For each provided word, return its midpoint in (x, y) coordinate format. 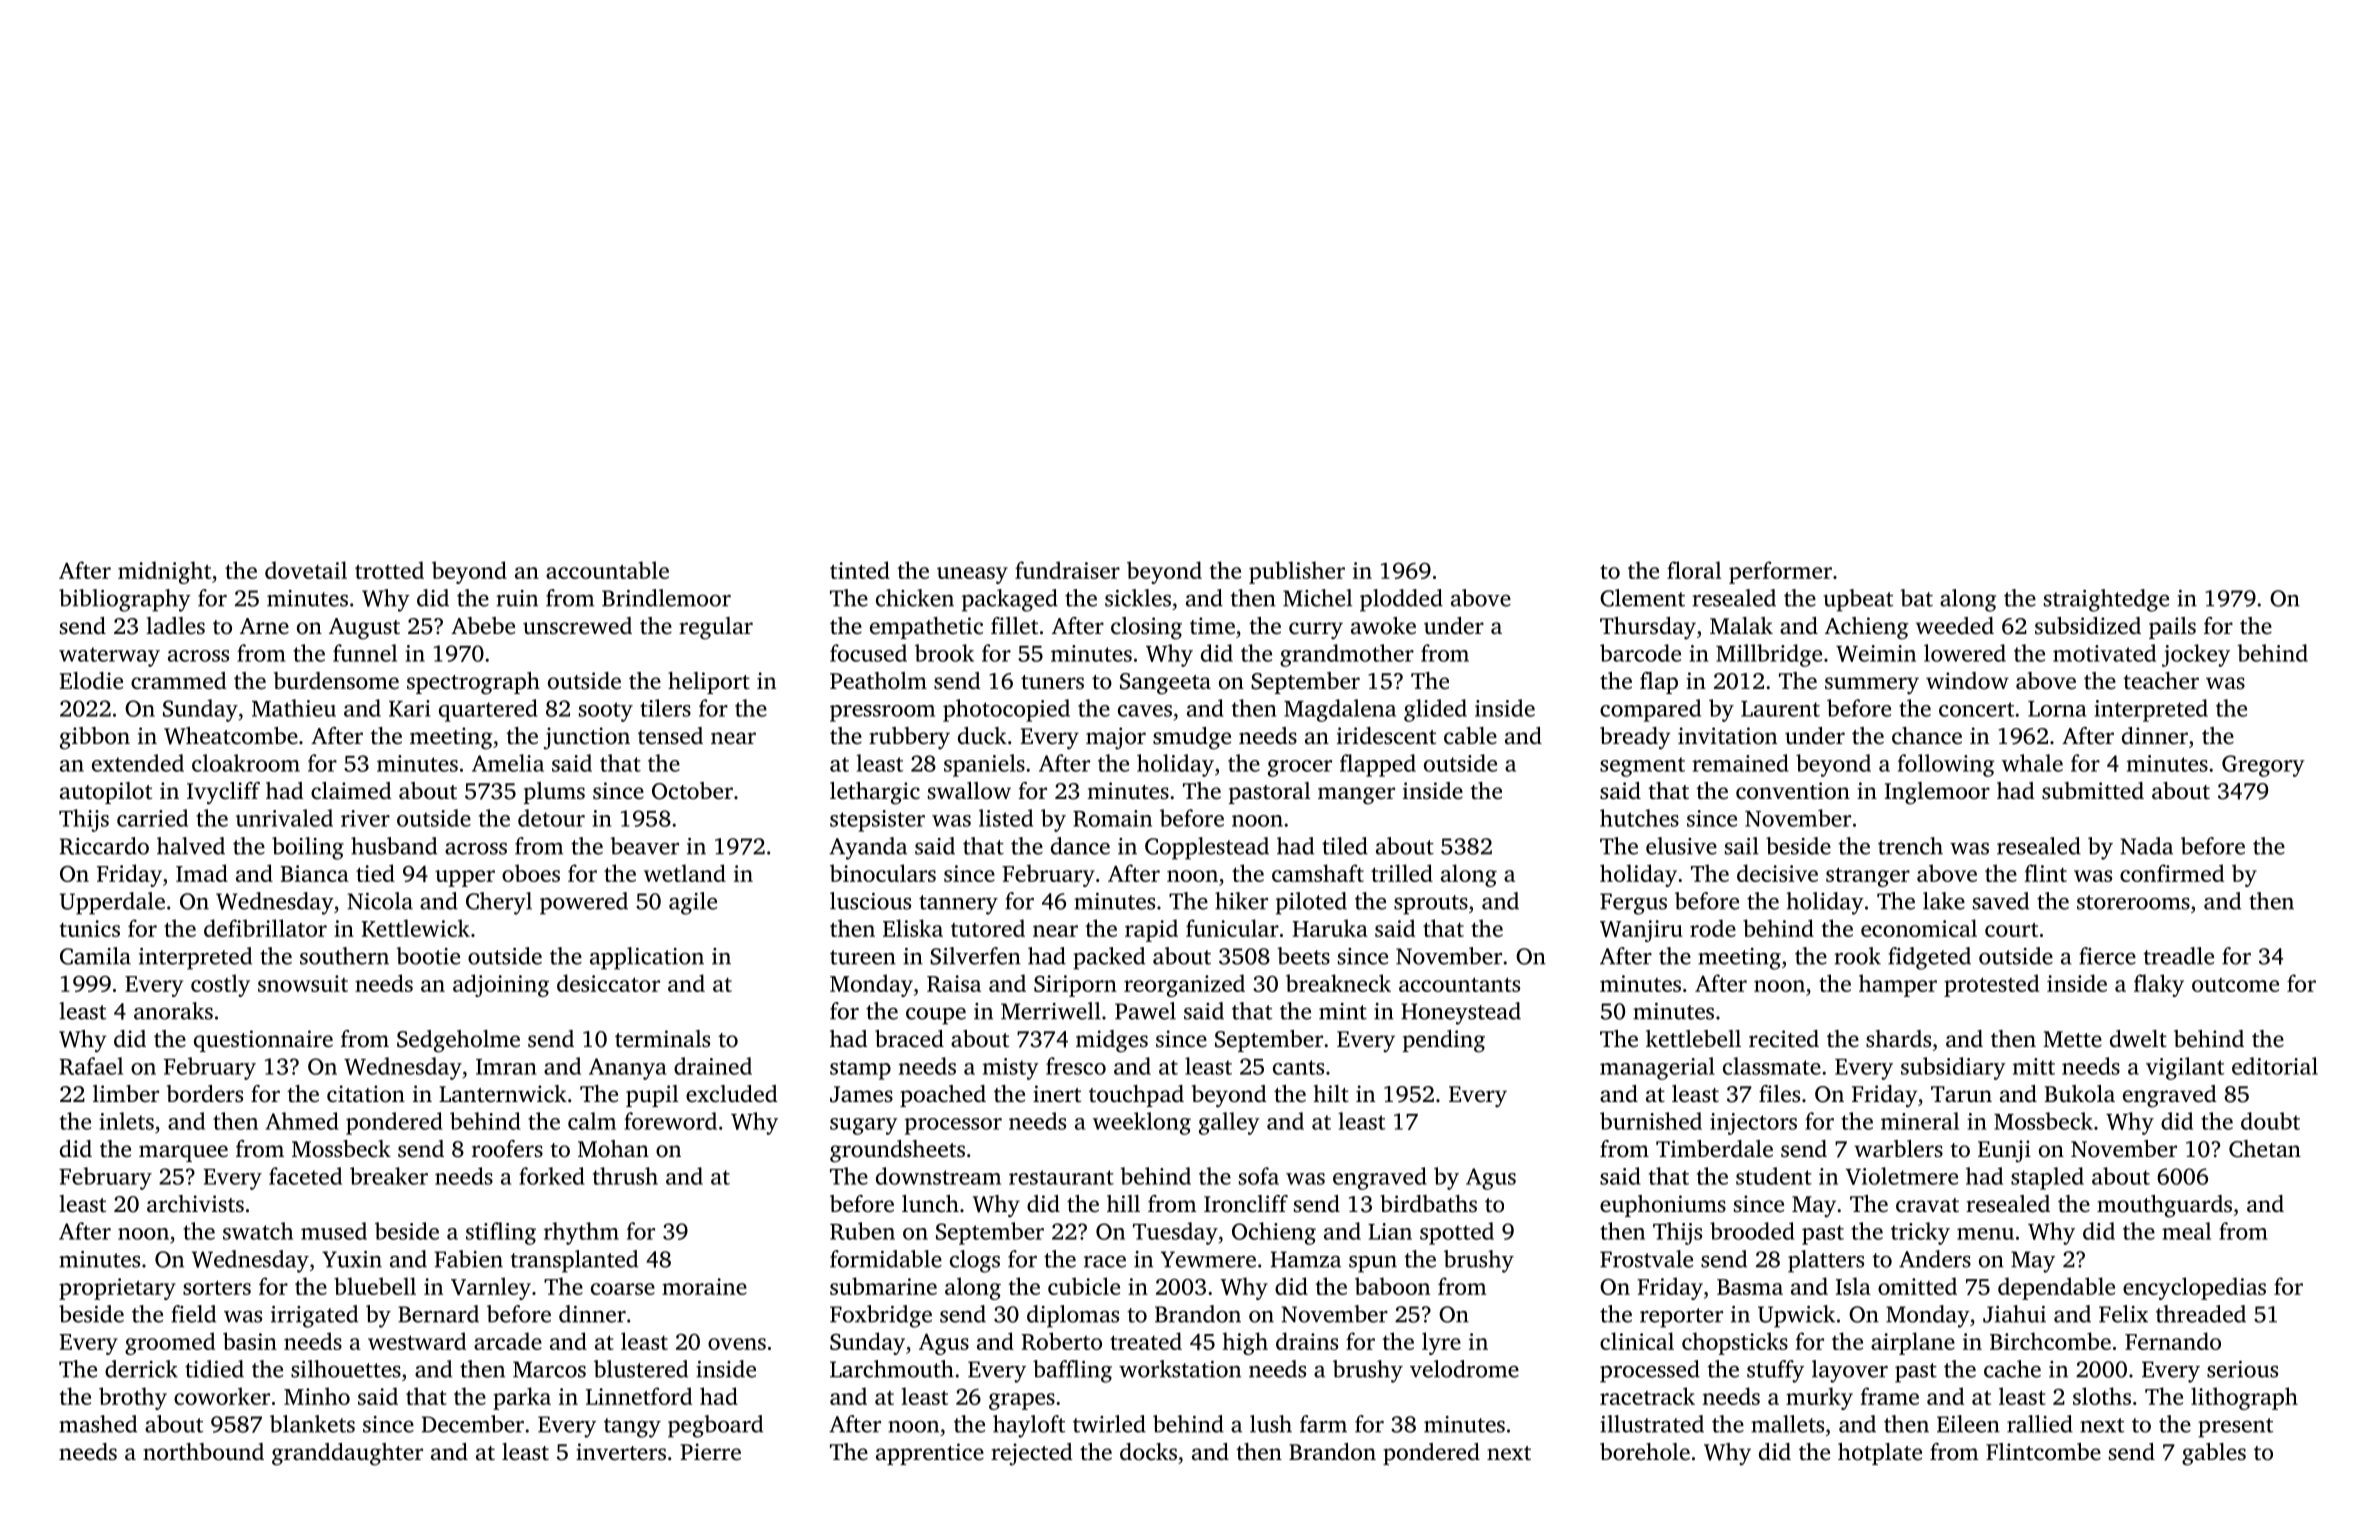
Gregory (2263, 766)
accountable (607, 570)
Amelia (508, 763)
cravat (1927, 1205)
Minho (317, 1396)
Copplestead (1207, 848)
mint (1343, 1011)
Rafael (91, 1066)
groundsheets (897, 1151)
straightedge (2106, 600)
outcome (2235, 985)
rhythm (581, 1233)
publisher (1297, 572)
